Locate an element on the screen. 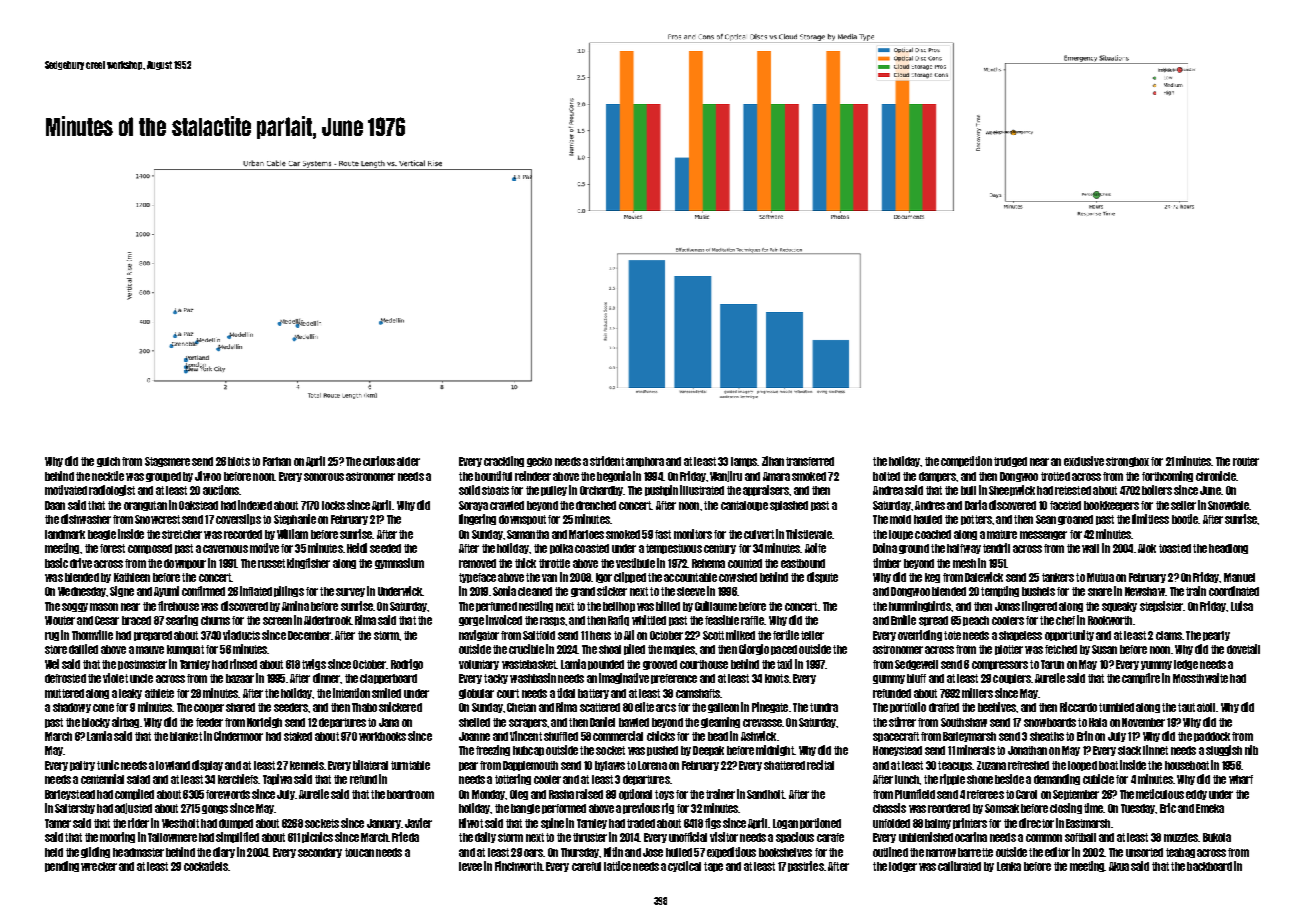 The image size is (1308, 924). knots is located at coordinates (777, 678).
